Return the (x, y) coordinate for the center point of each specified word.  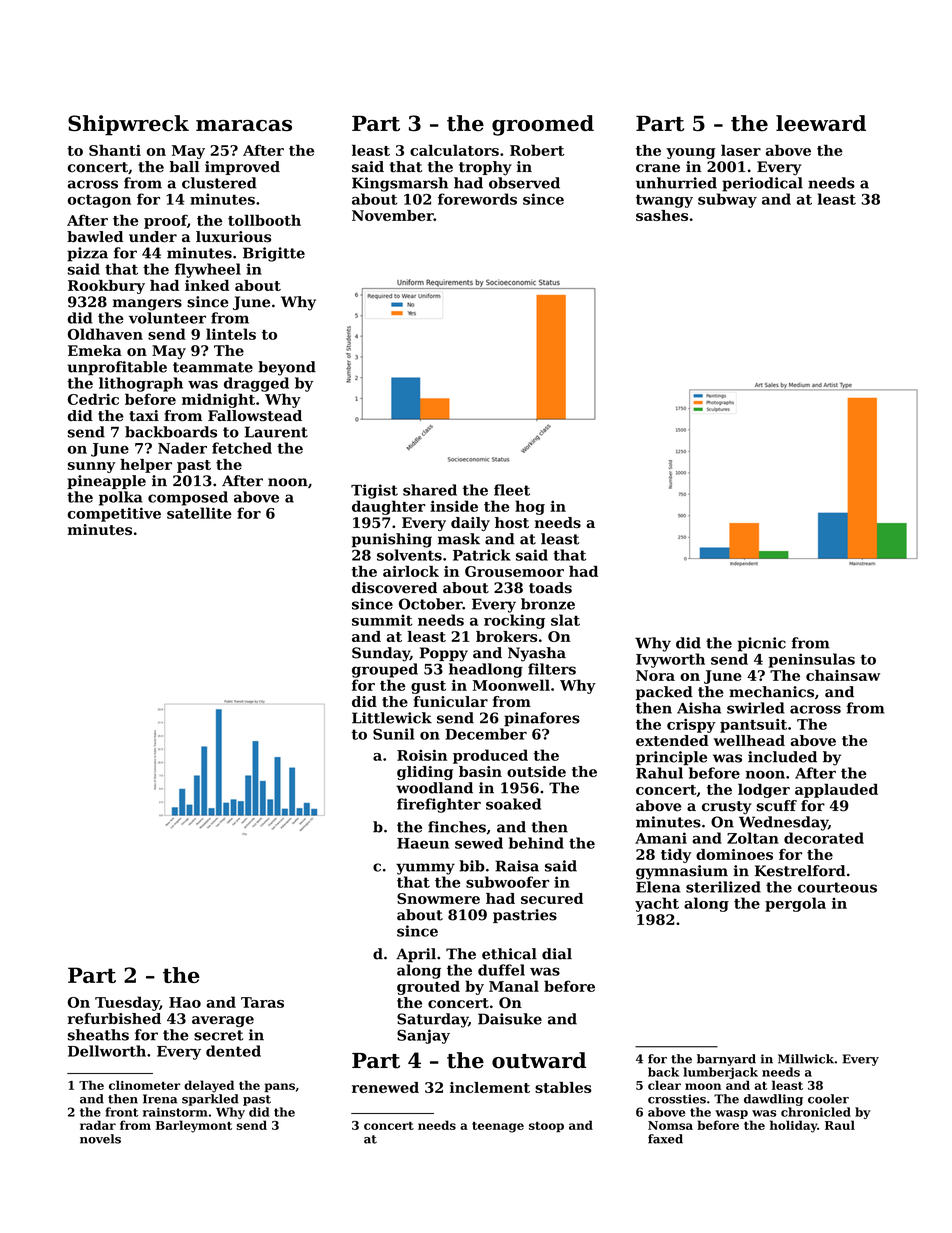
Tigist (374, 491)
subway (727, 200)
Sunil (393, 734)
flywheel (208, 270)
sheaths (98, 1035)
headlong (486, 670)
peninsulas (811, 660)
